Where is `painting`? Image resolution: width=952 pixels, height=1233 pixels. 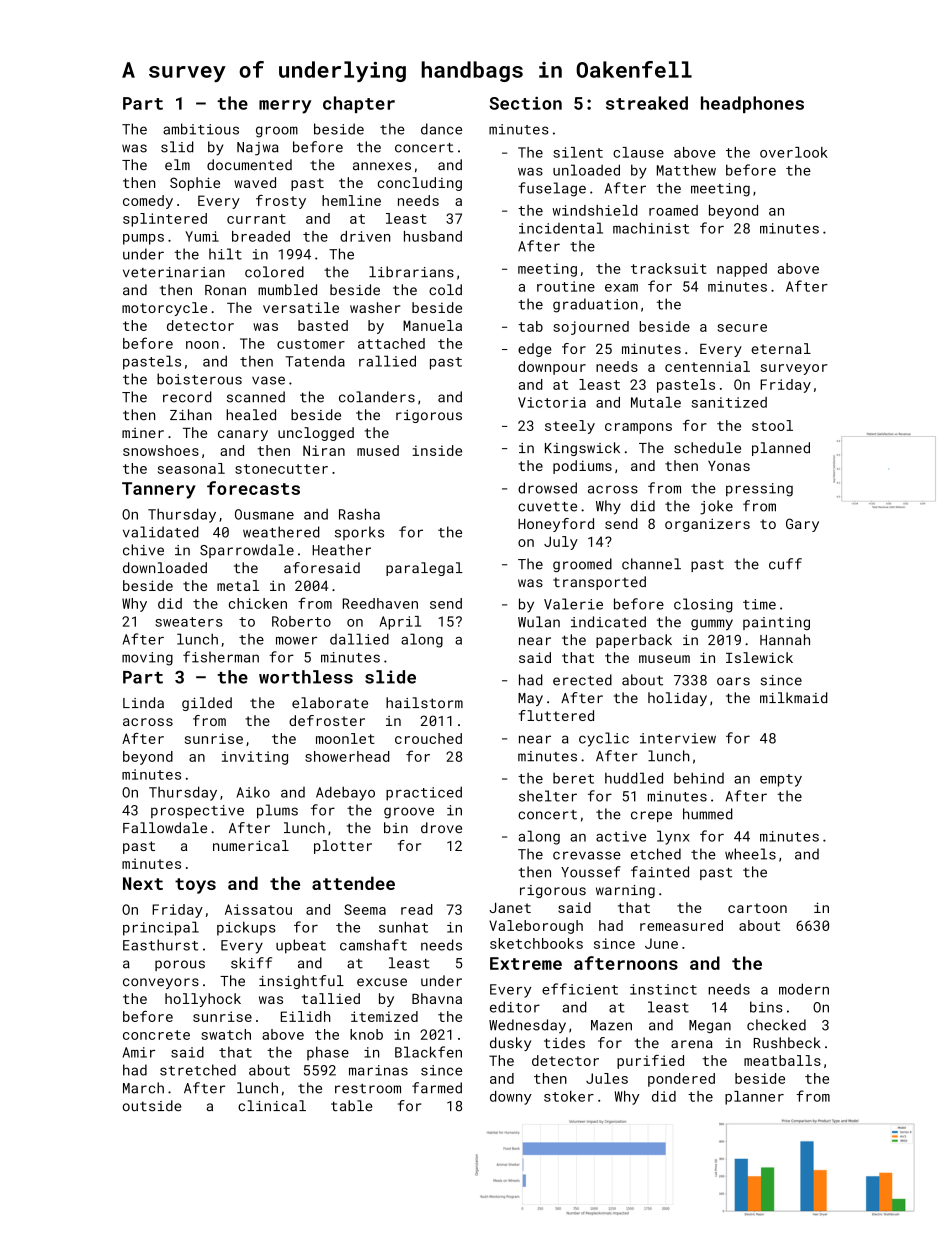
painting is located at coordinates (776, 623).
